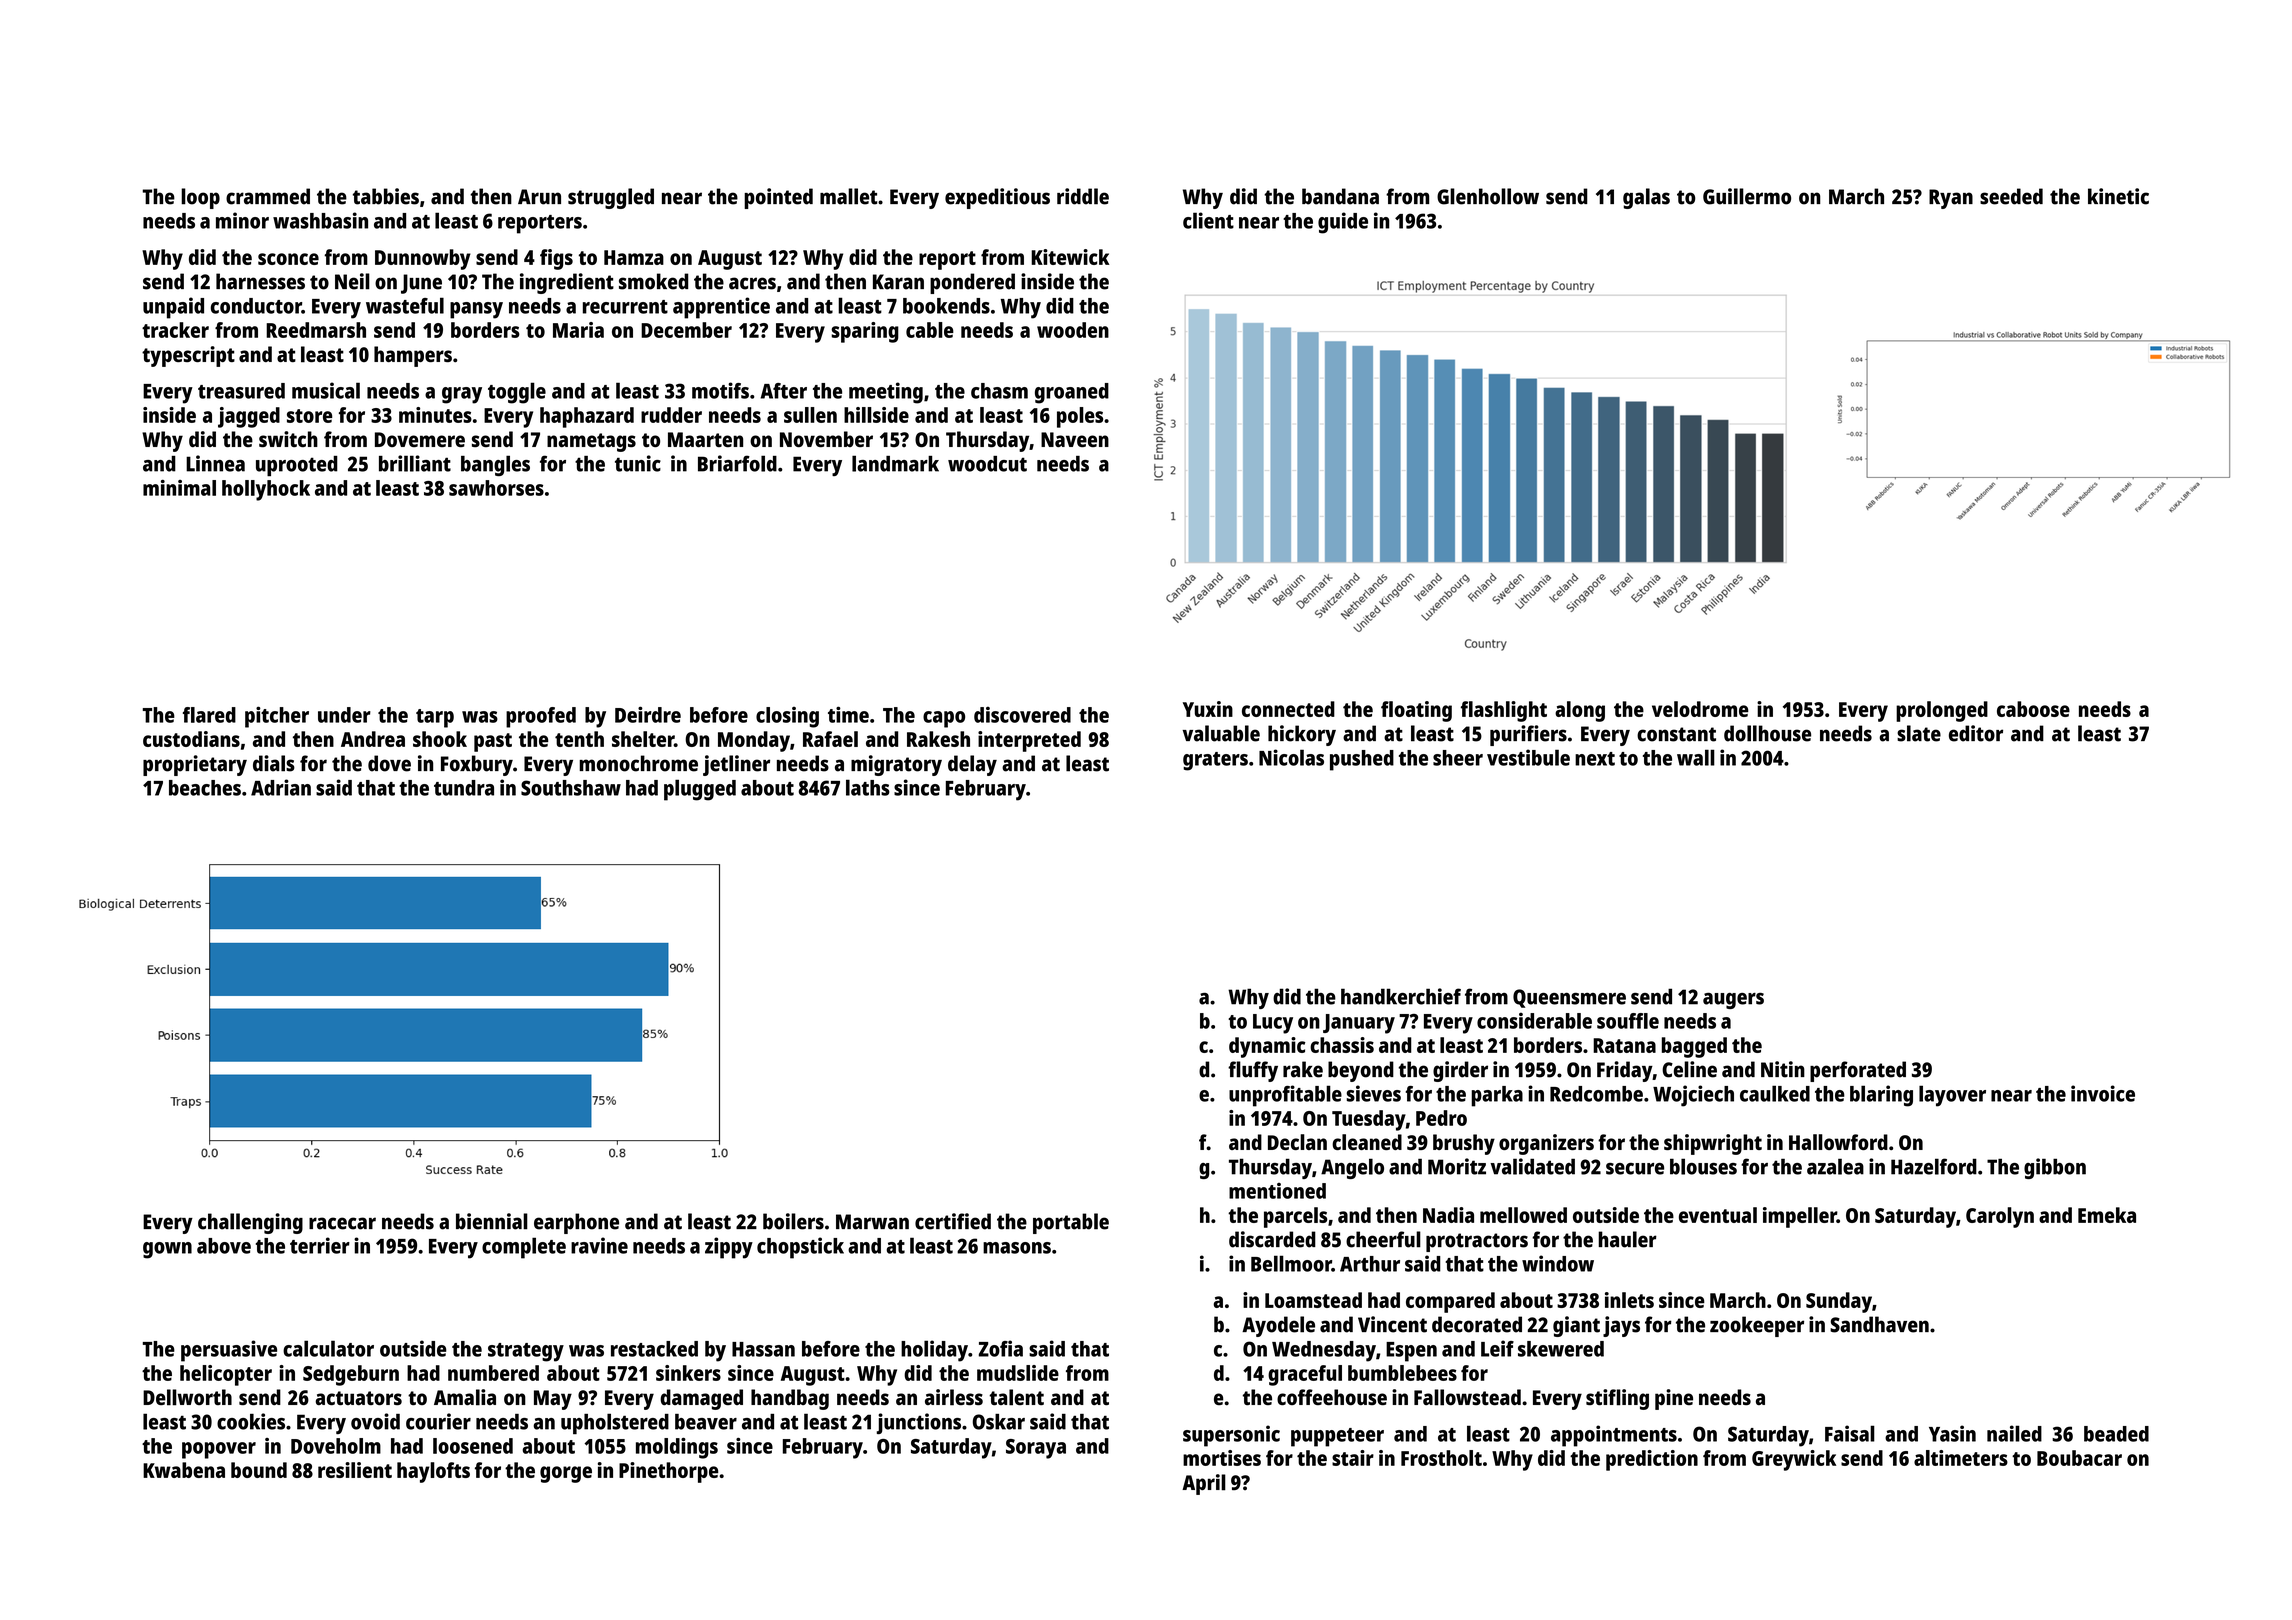 The image size is (2292, 1620). Describe the element at coordinates (1267, 1047) in the page. I see `dynamic` at that location.
